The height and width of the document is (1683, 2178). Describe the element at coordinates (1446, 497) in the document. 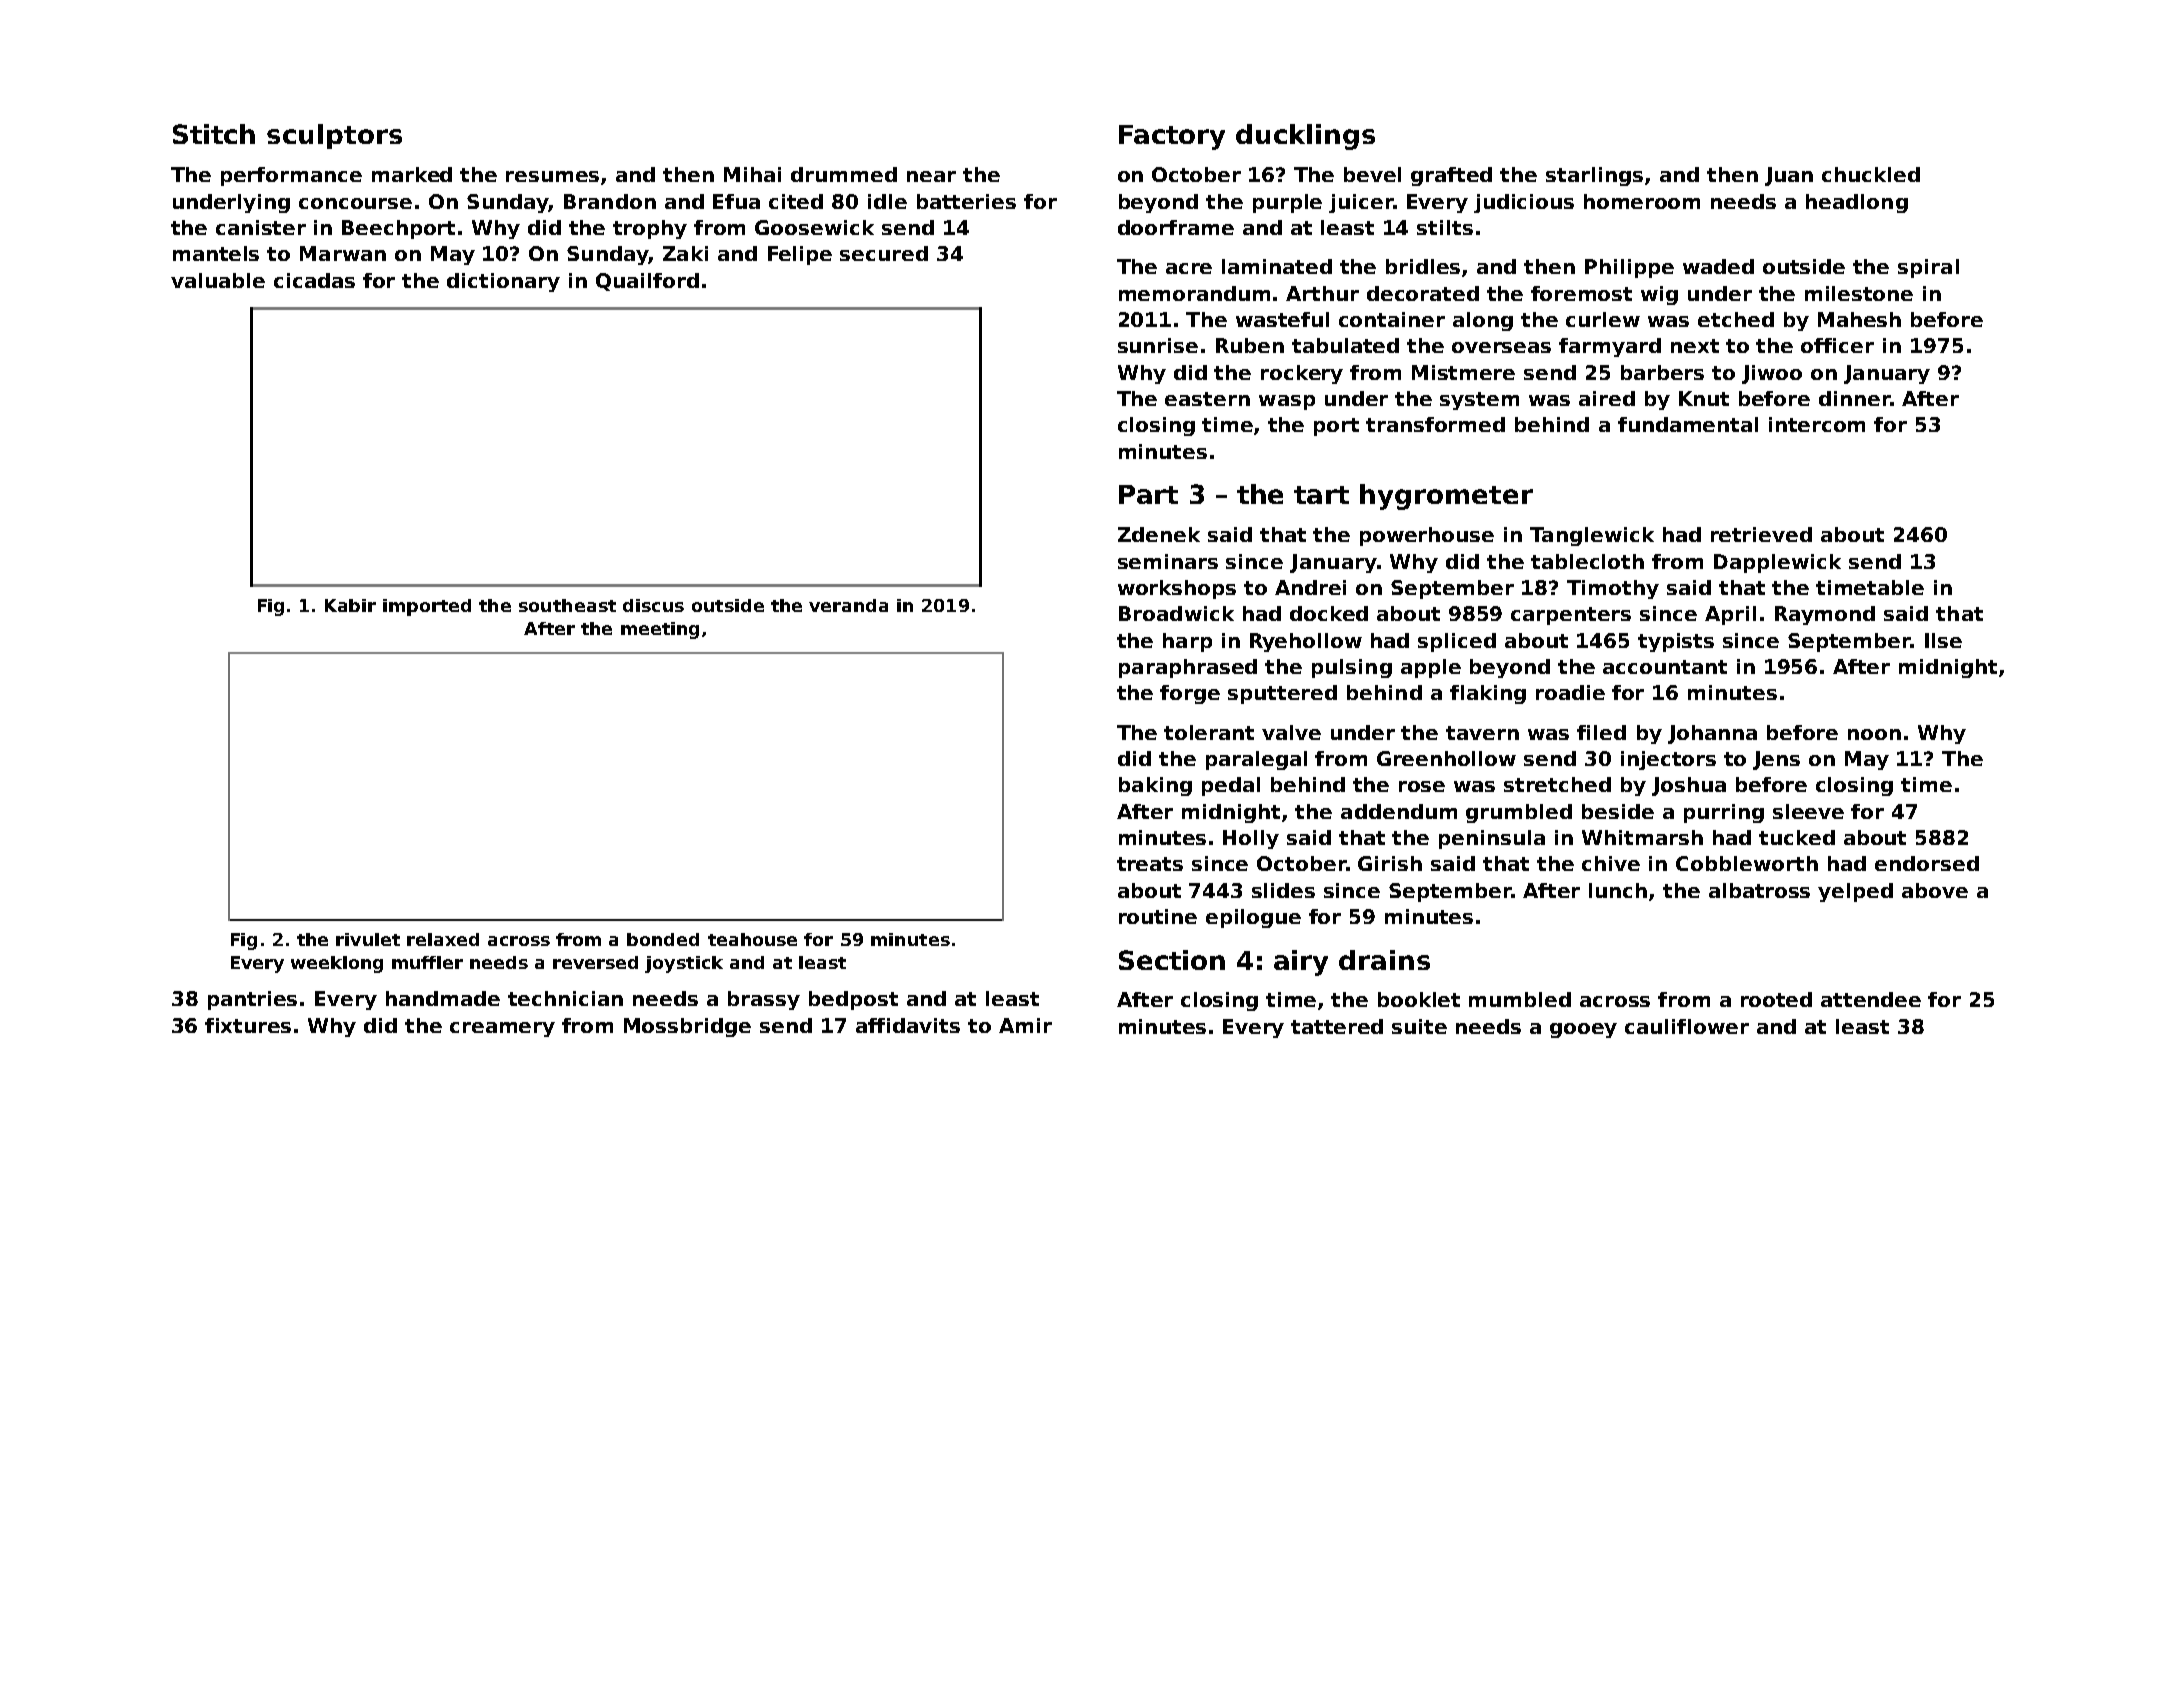

I see `hygrometer` at that location.
